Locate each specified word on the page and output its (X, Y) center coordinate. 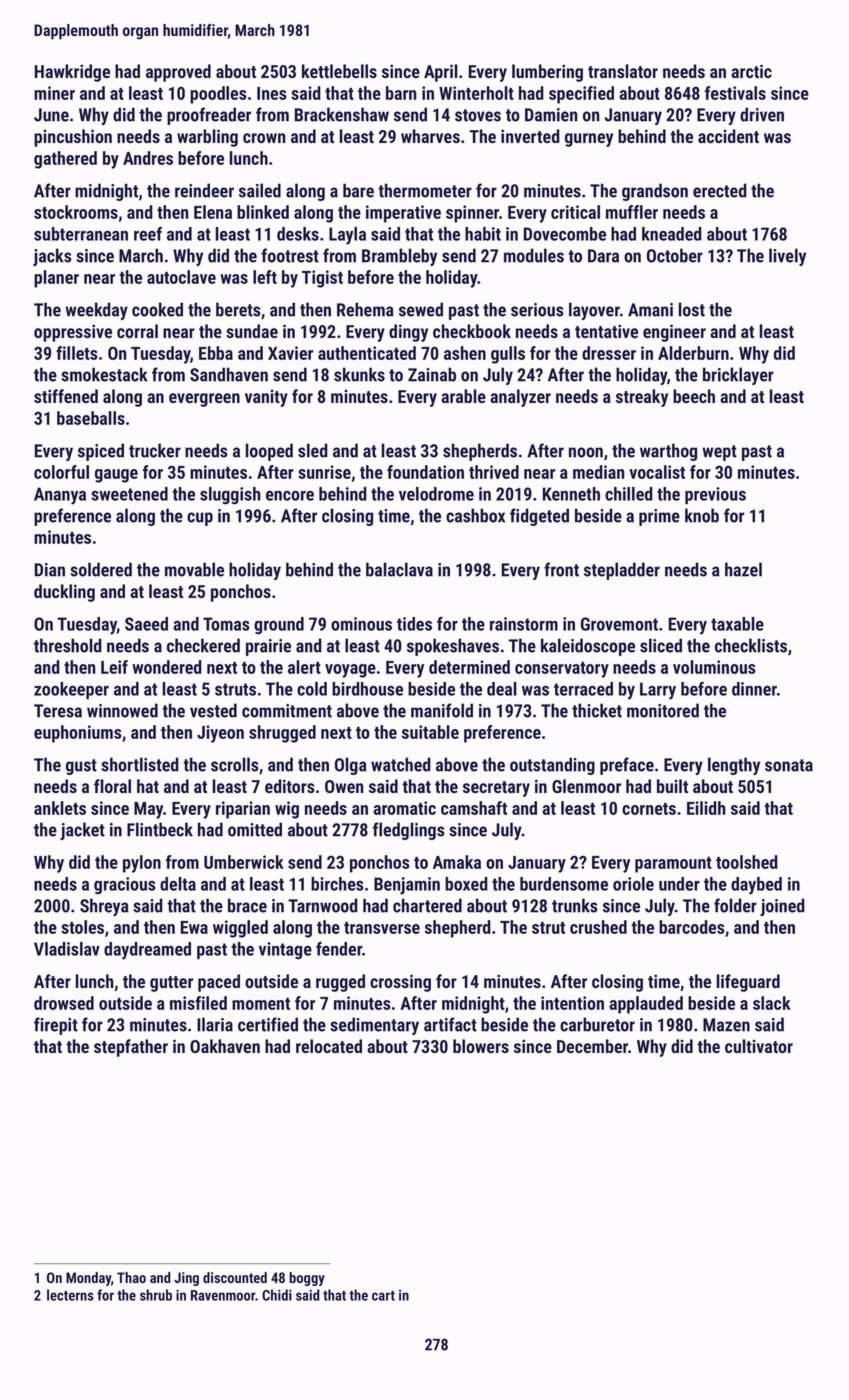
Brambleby (399, 257)
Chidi (277, 1295)
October (675, 255)
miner (54, 93)
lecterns (70, 1295)
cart (383, 1296)
